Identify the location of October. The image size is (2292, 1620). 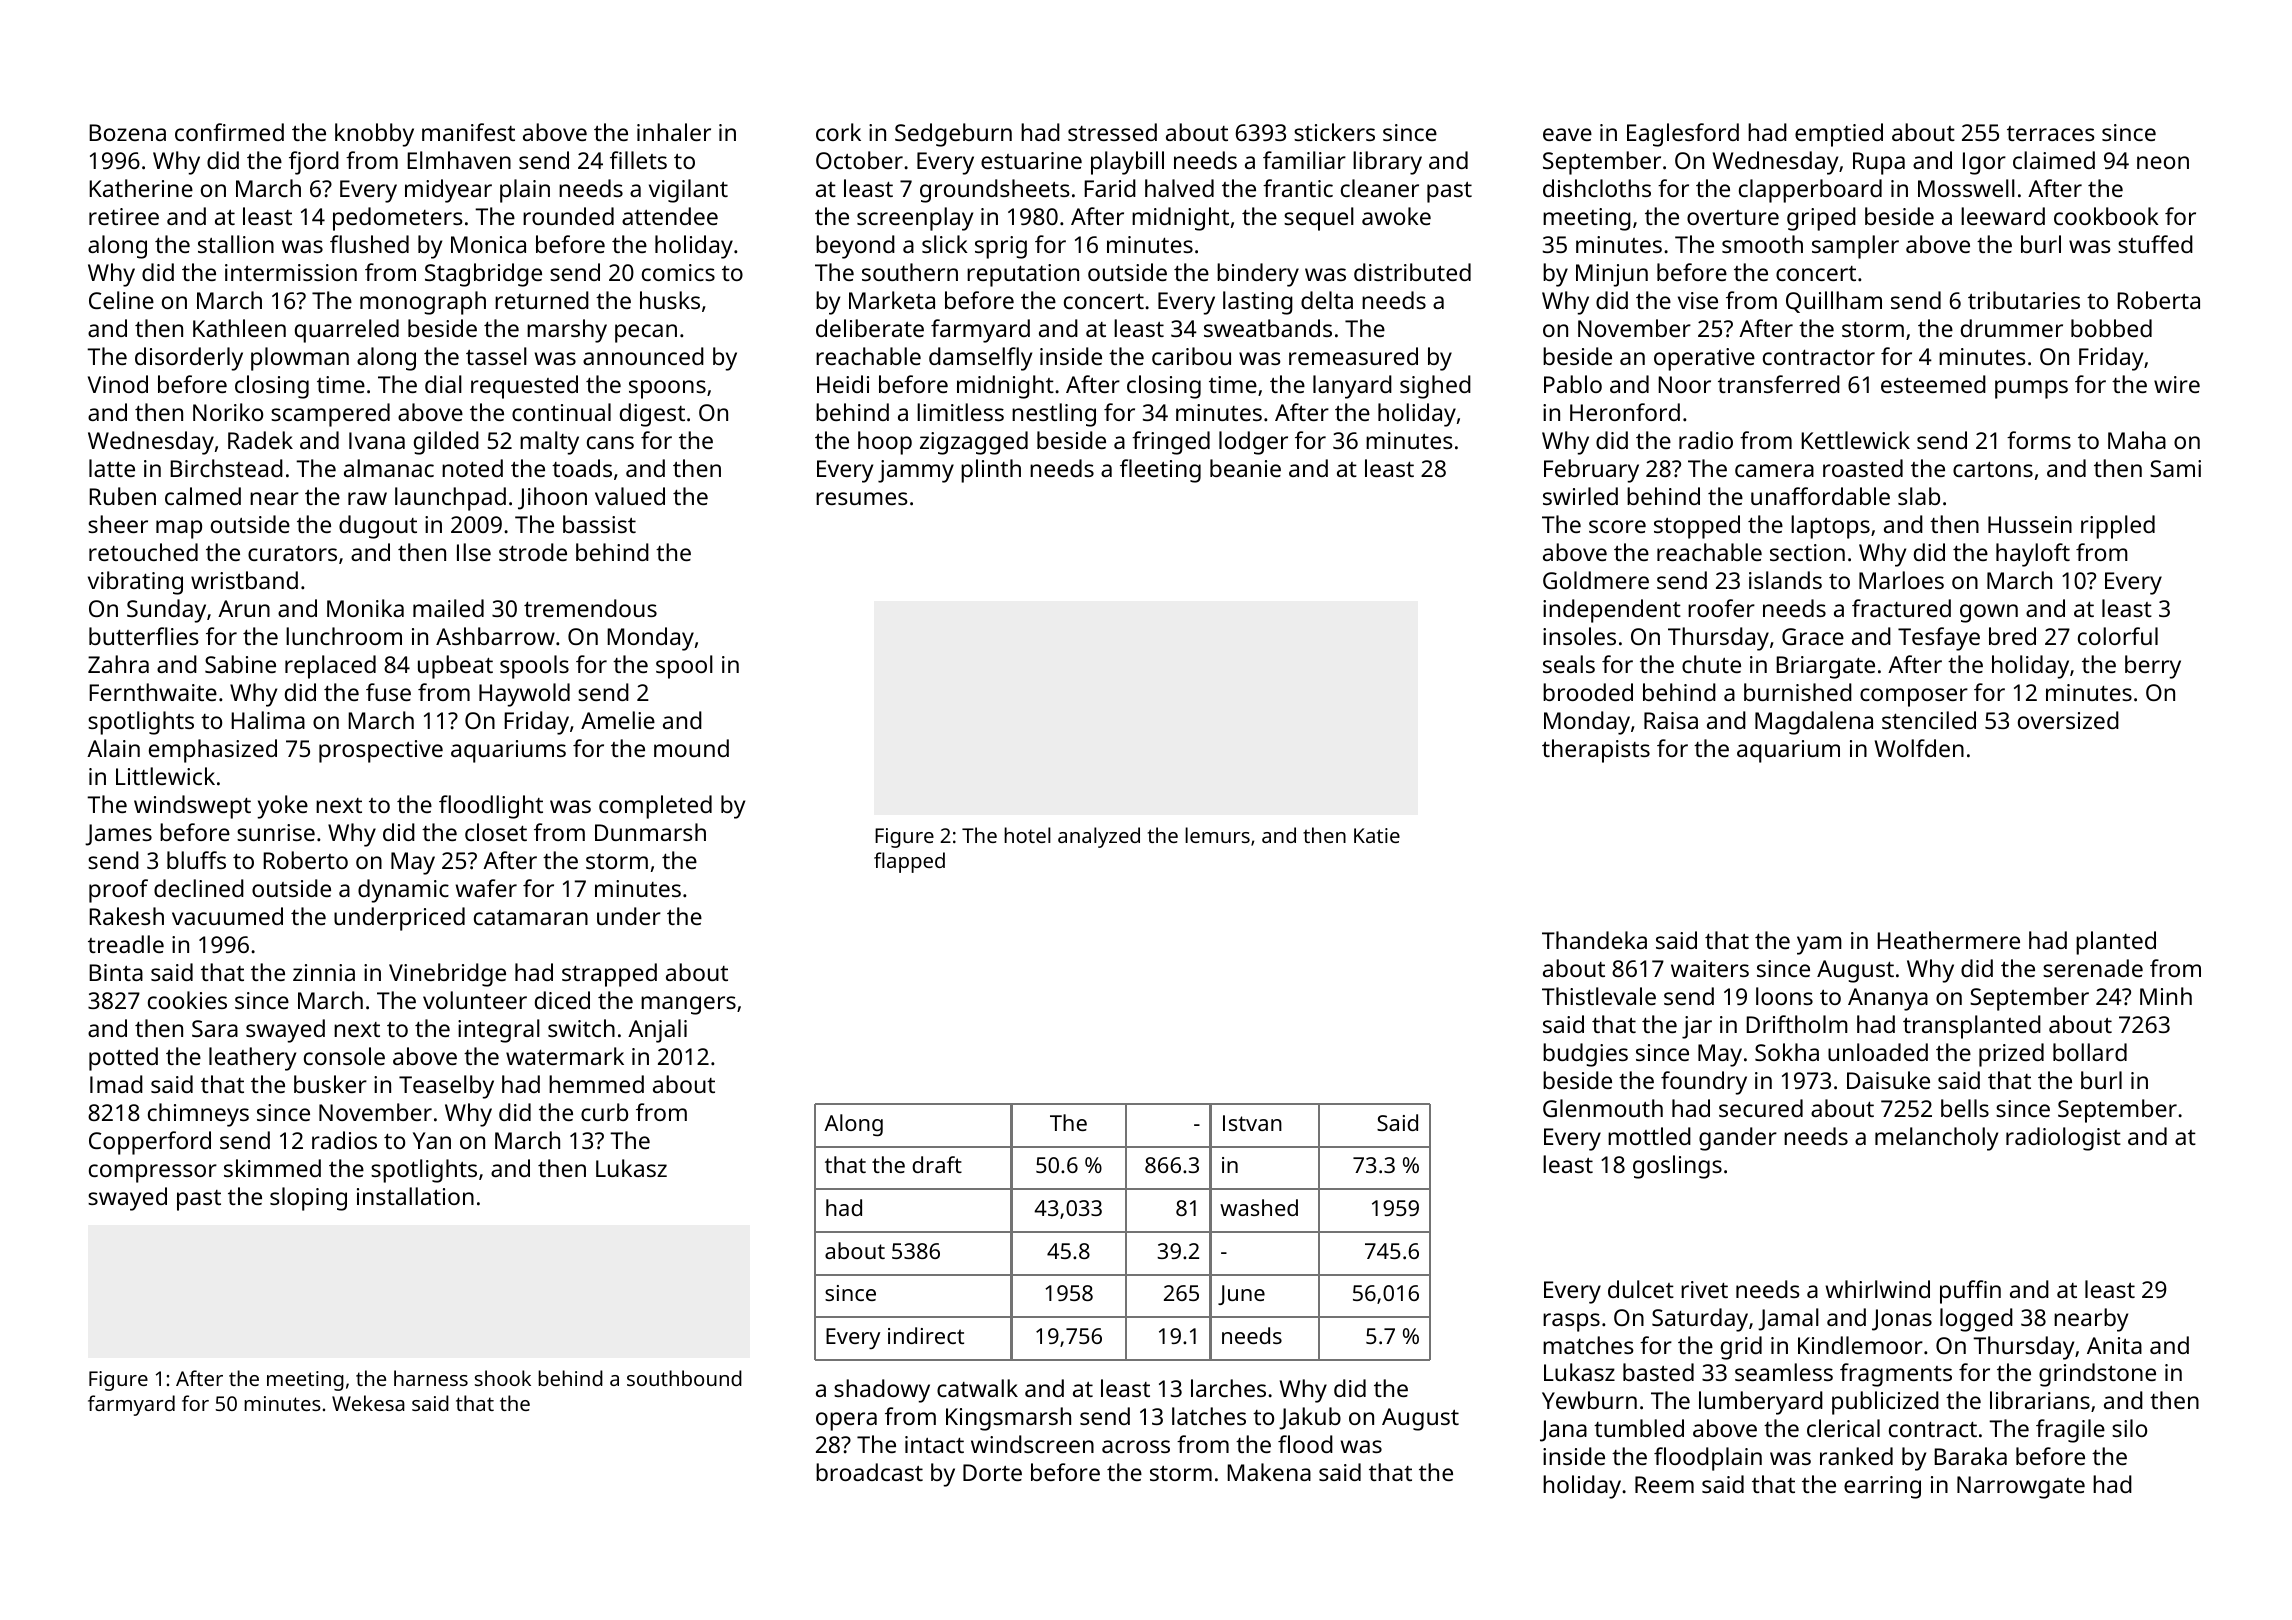
(859, 160).
